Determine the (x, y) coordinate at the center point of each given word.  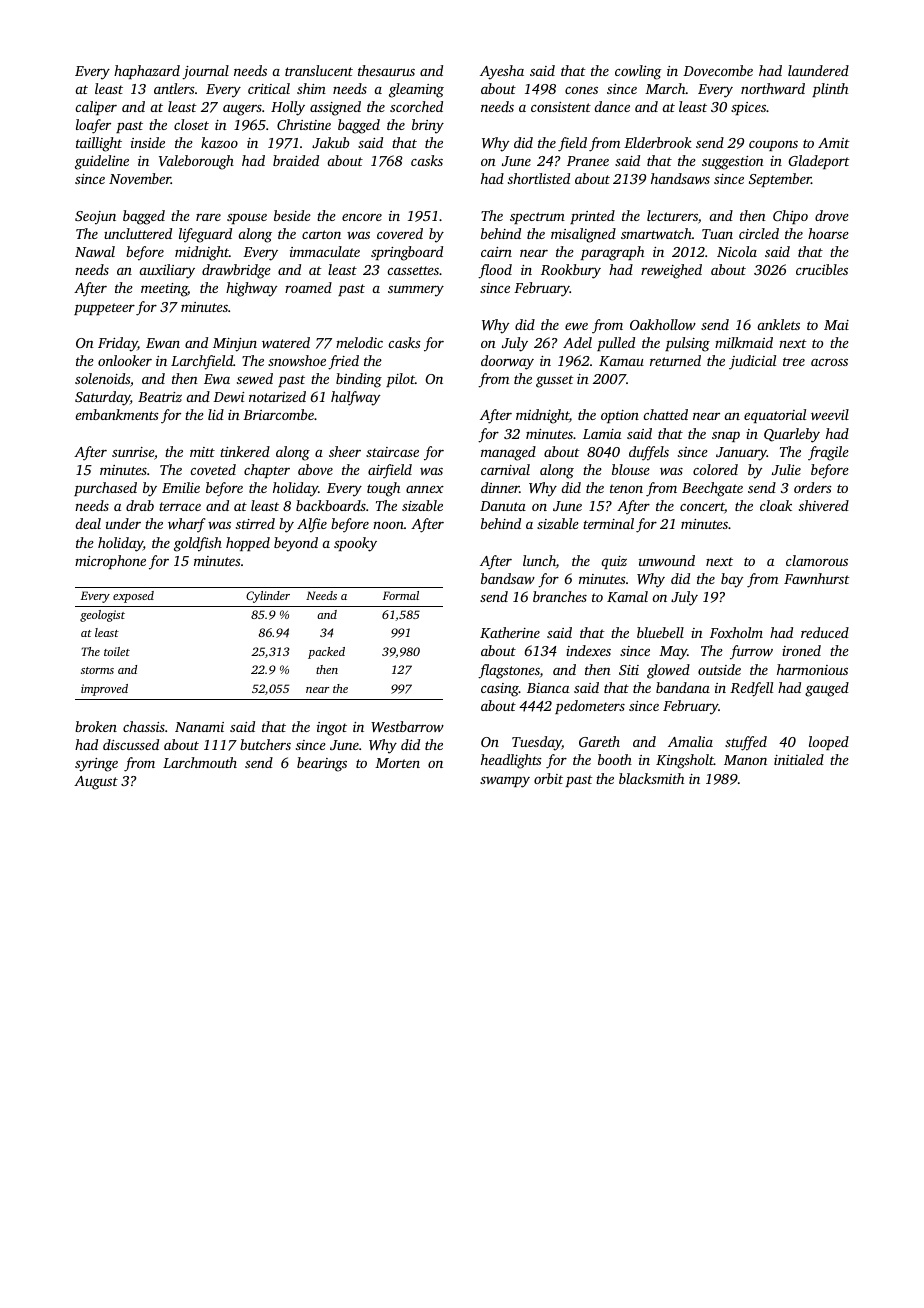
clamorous (817, 560)
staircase (392, 452)
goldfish (198, 544)
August (96, 783)
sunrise (133, 452)
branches (560, 596)
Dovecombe (718, 70)
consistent (561, 107)
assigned (335, 108)
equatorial (775, 416)
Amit (834, 143)
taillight (99, 144)
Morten (397, 763)
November (140, 178)
